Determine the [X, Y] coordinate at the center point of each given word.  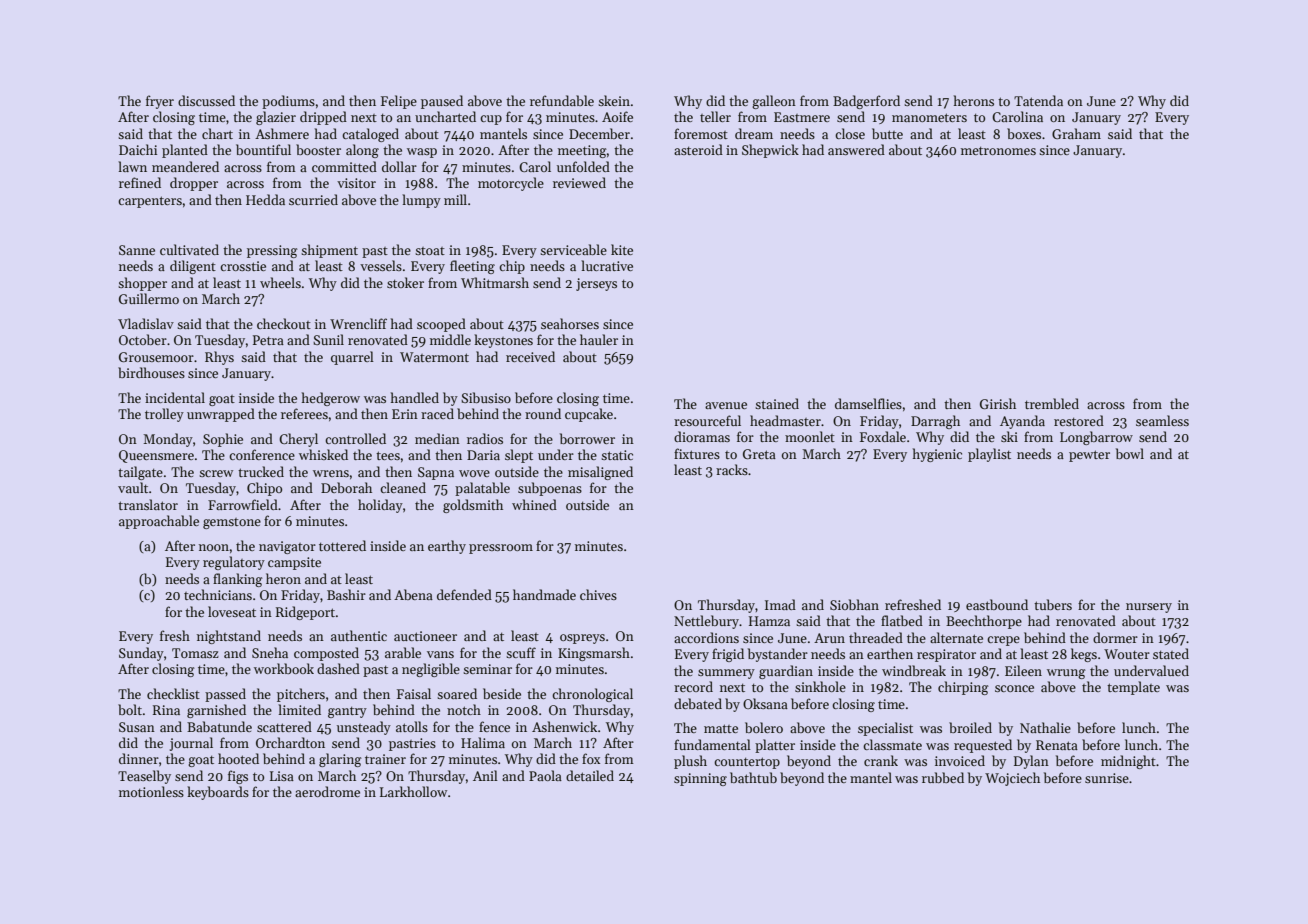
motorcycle [511, 184]
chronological [592, 695]
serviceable [573, 249]
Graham [1076, 133]
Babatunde [219, 726]
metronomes [998, 150]
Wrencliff [358, 323]
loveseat [232, 611]
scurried [313, 199]
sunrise [1107, 778]
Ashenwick [564, 726]
